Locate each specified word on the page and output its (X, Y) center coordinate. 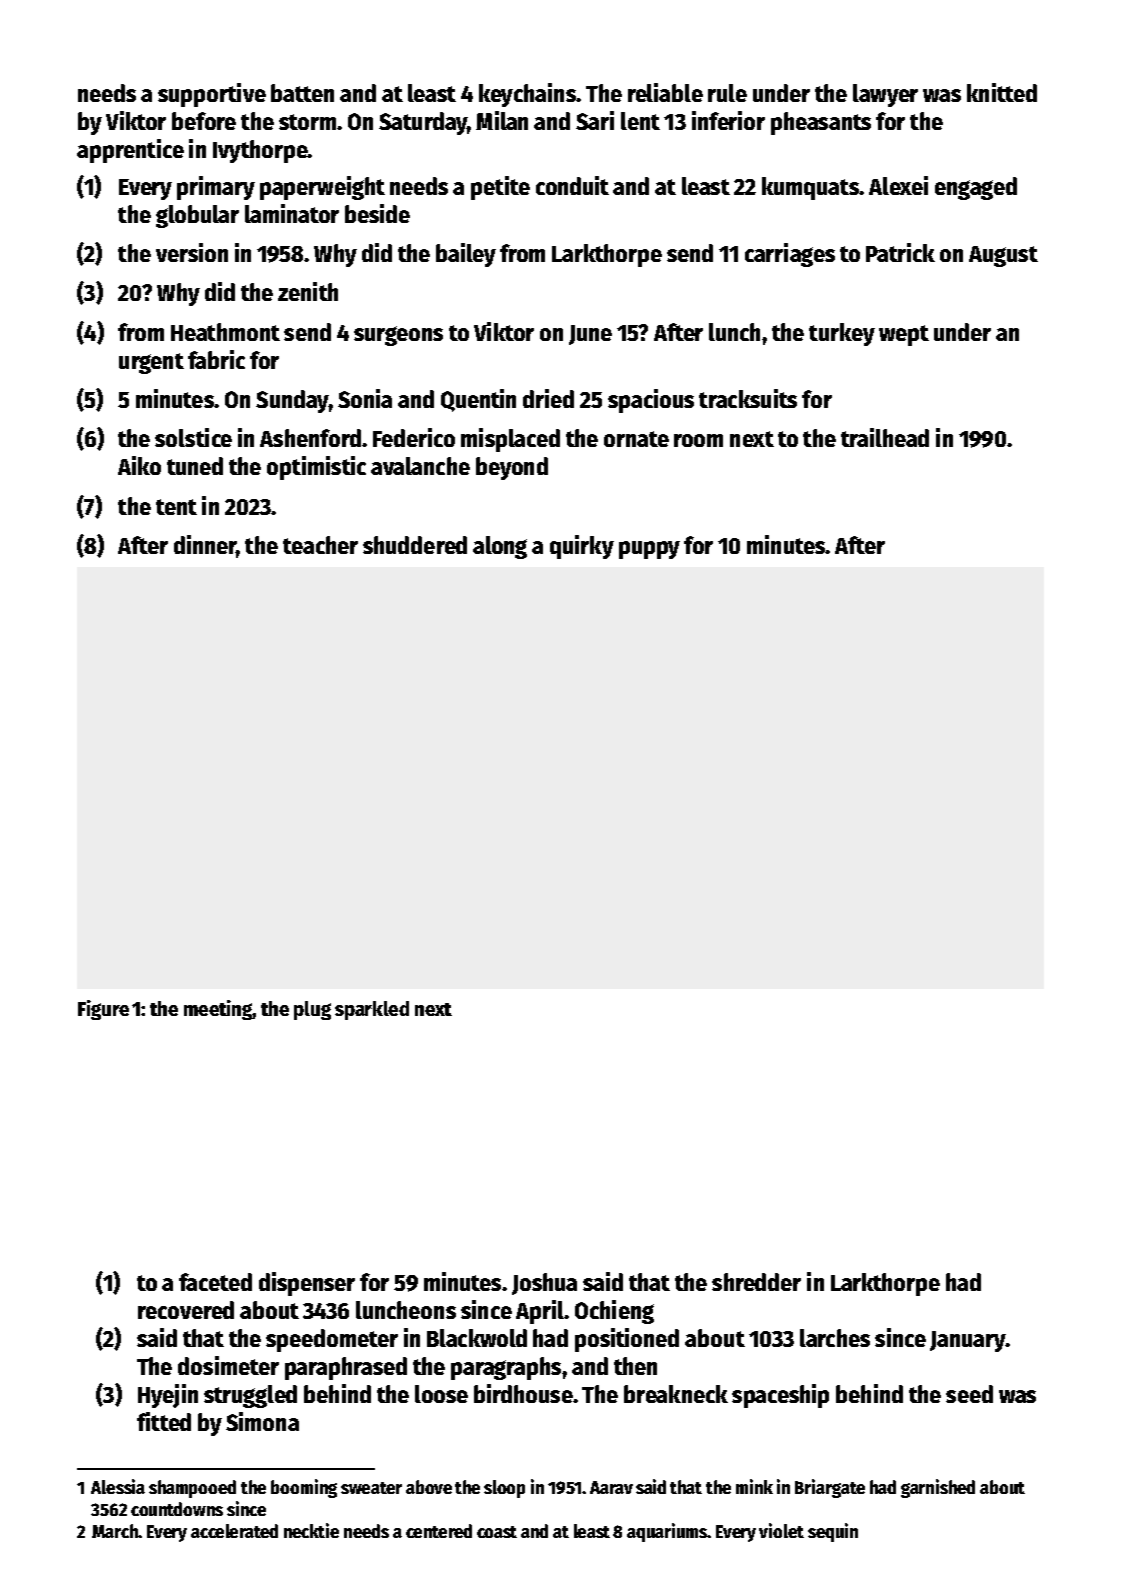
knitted (1002, 92)
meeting (218, 1010)
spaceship (780, 1396)
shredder (756, 1282)
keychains (527, 95)
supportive (212, 95)
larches (835, 1338)
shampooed (192, 1489)
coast (497, 1532)
